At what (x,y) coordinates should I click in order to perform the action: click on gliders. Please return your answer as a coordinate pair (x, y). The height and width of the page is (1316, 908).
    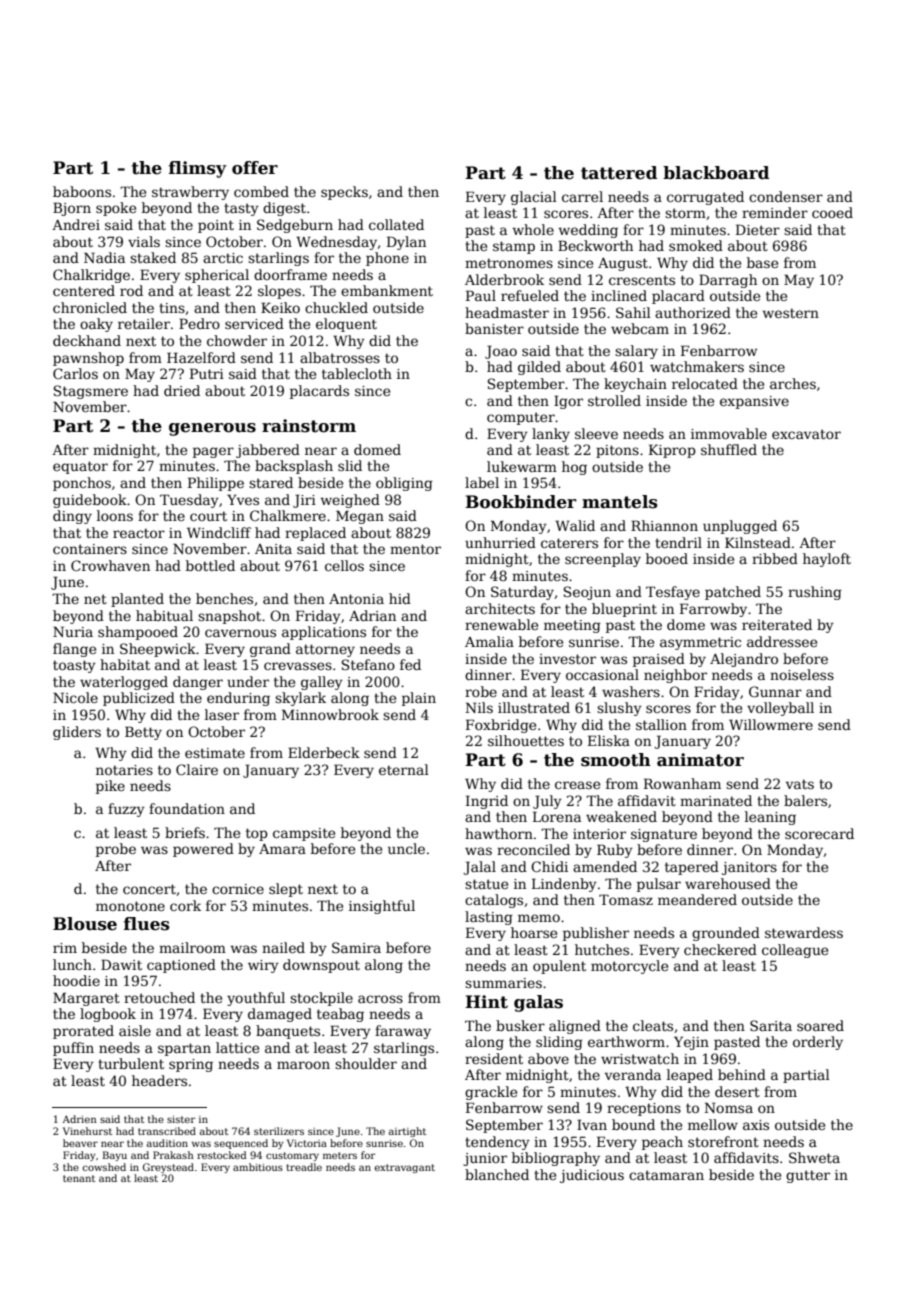
    Looking at the image, I should click on (77, 733).
